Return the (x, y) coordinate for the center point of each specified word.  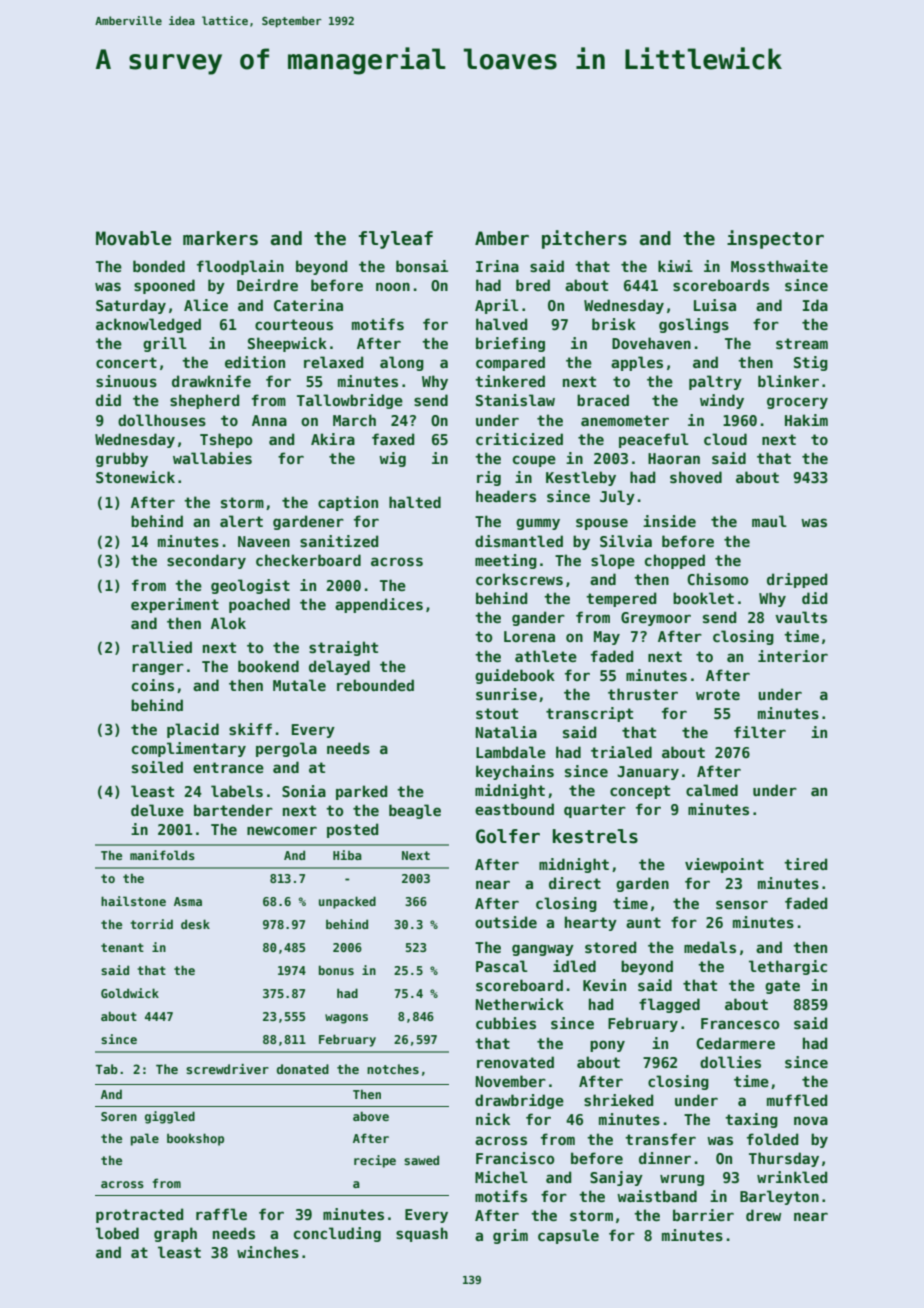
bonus (336, 970)
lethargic (788, 967)
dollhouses (162, 420)
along (402, 363)
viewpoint (724, 865)
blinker (788, 381)
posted (352, 830)
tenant (122, 947)
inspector (775, 239)
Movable (134, 238)
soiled (157, 767)
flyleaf (396, 240)
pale (145, 1139)
